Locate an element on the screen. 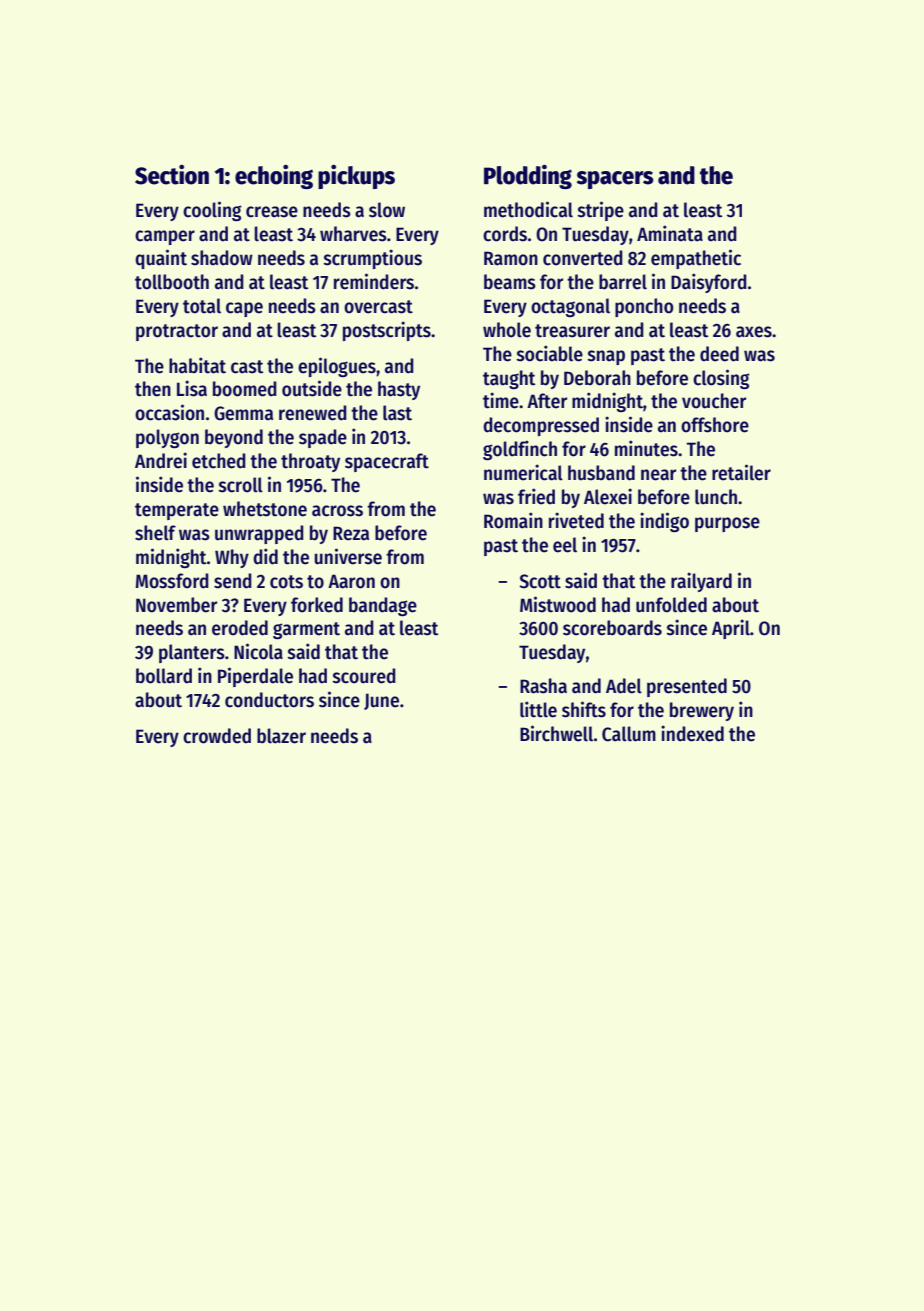  spacers is located at coordinates (615, 180).
